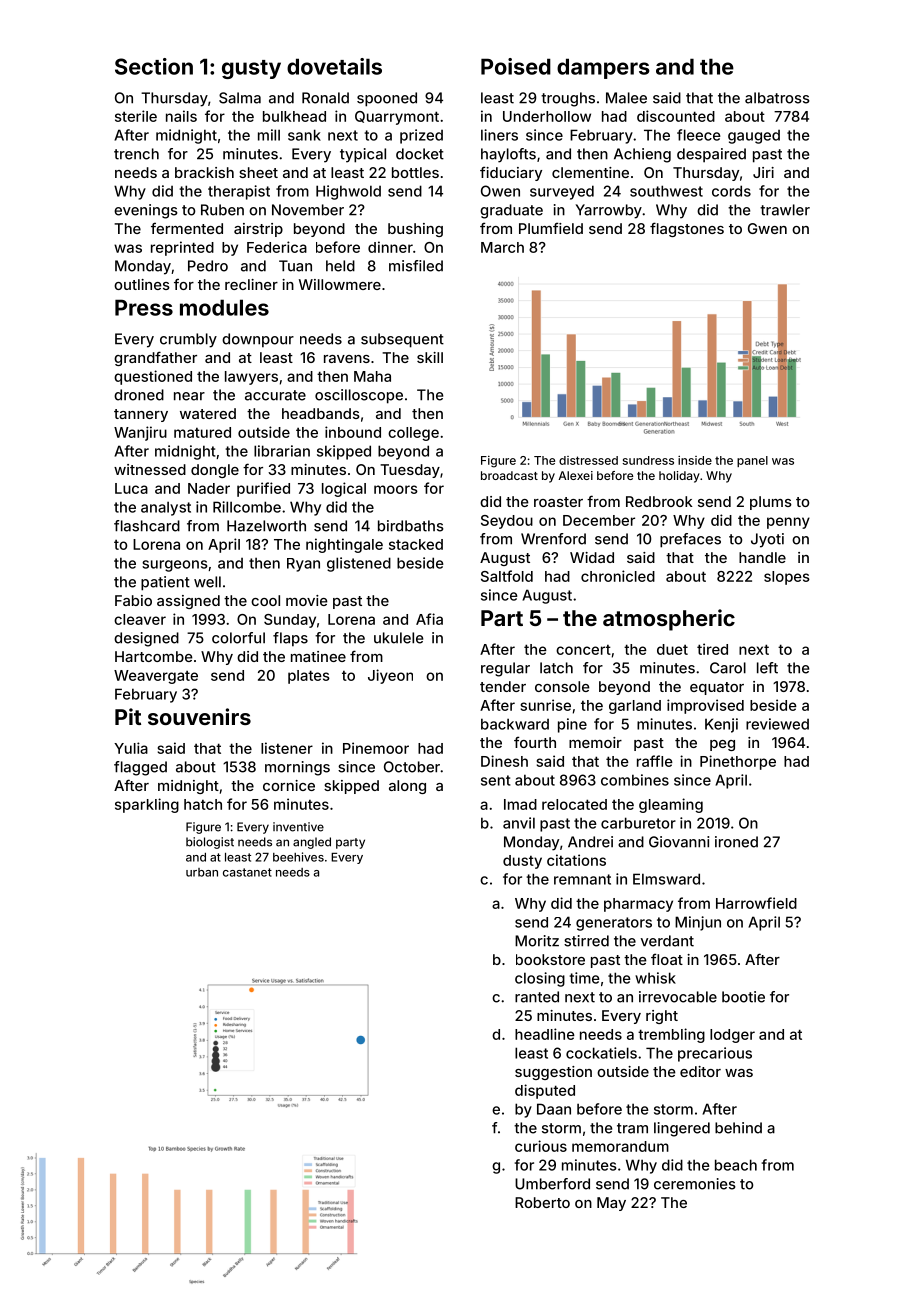  I want to click on castanet, so click(247, 872).
